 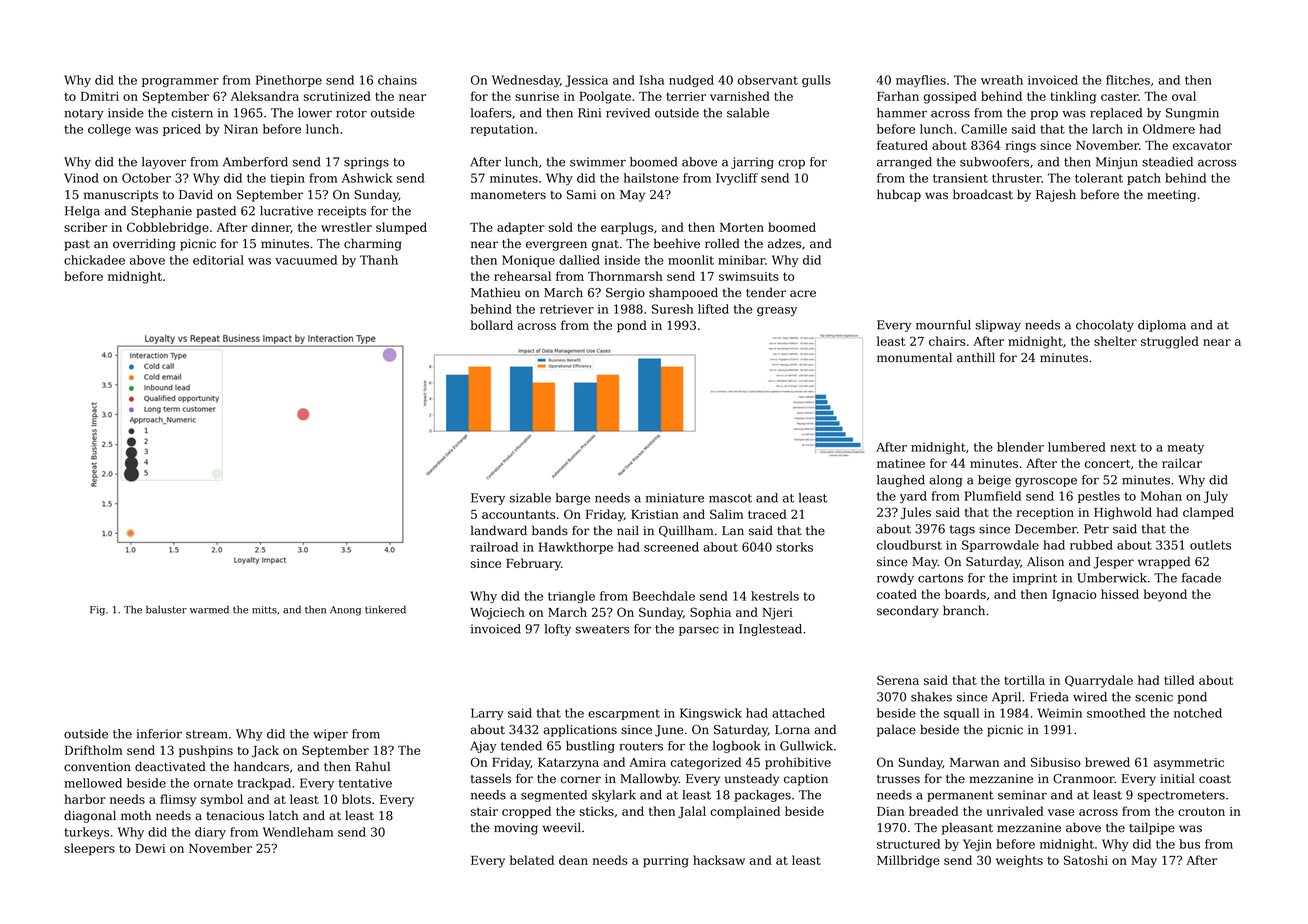 I want to click on chains, so click(x=397, y=80).
